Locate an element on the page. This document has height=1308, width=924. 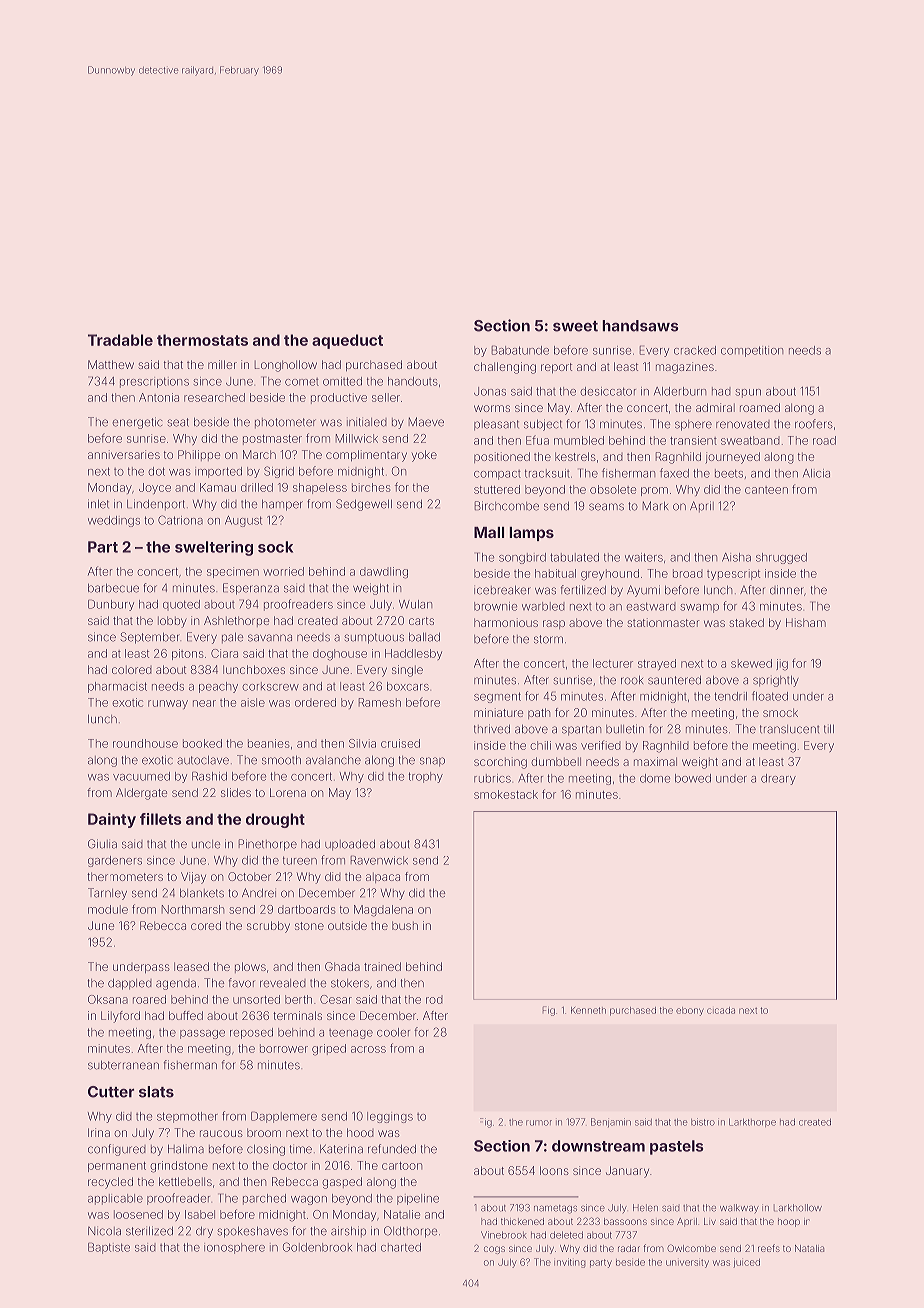
harmonious is located at coordinates (506, 622).
